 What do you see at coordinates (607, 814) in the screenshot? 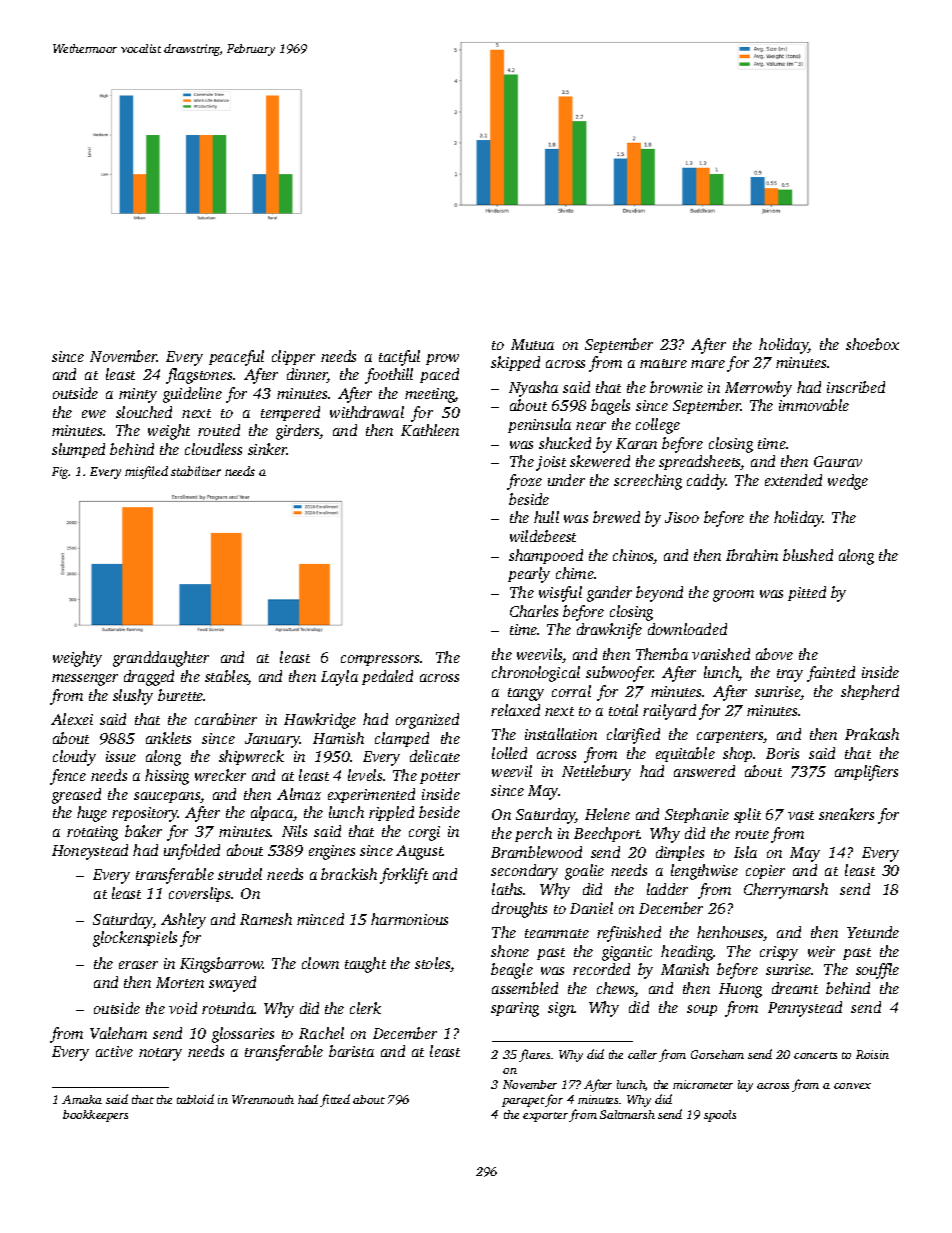
I see `Helene` at bounding box center [607, 814].
